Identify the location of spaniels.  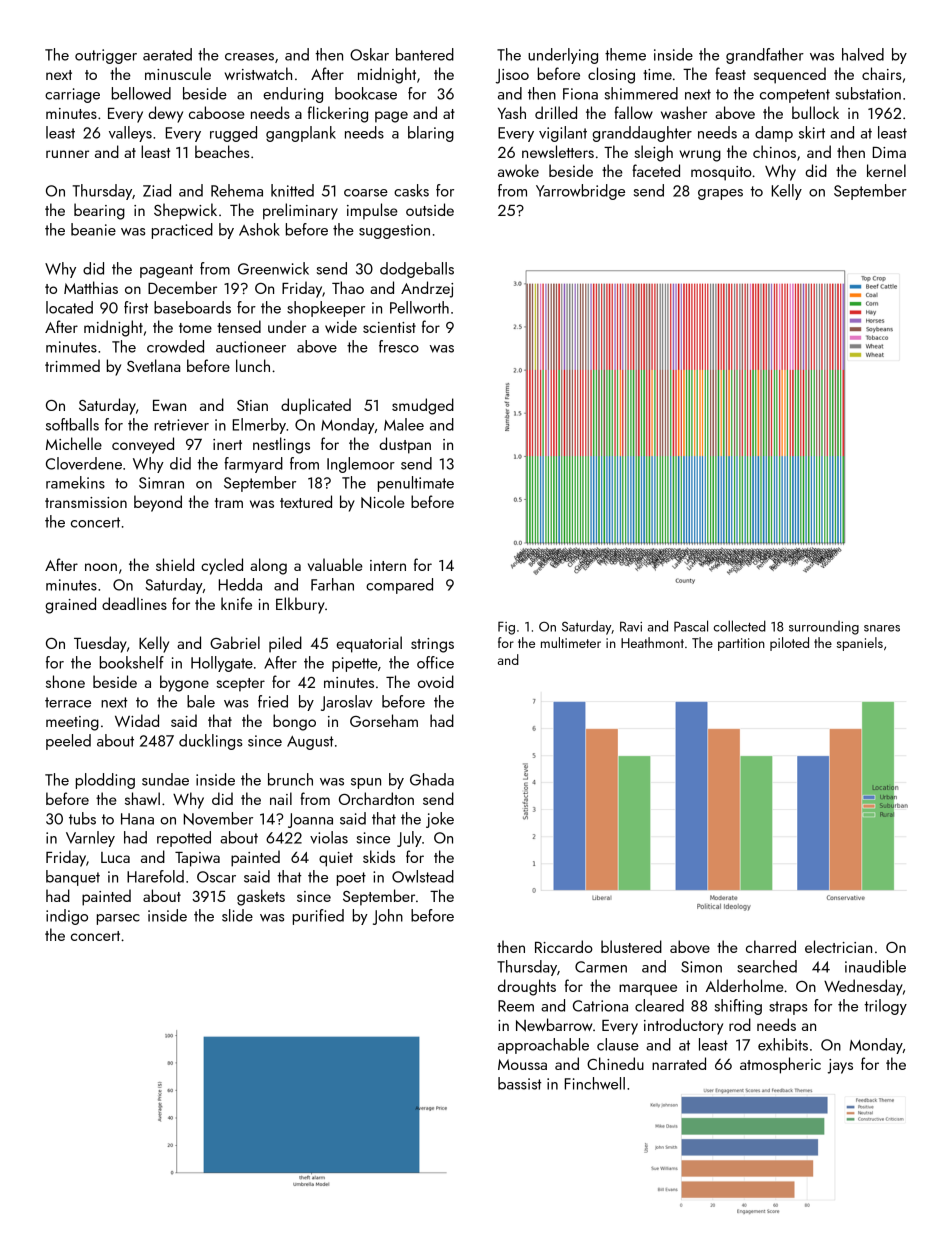
(860, 644).
